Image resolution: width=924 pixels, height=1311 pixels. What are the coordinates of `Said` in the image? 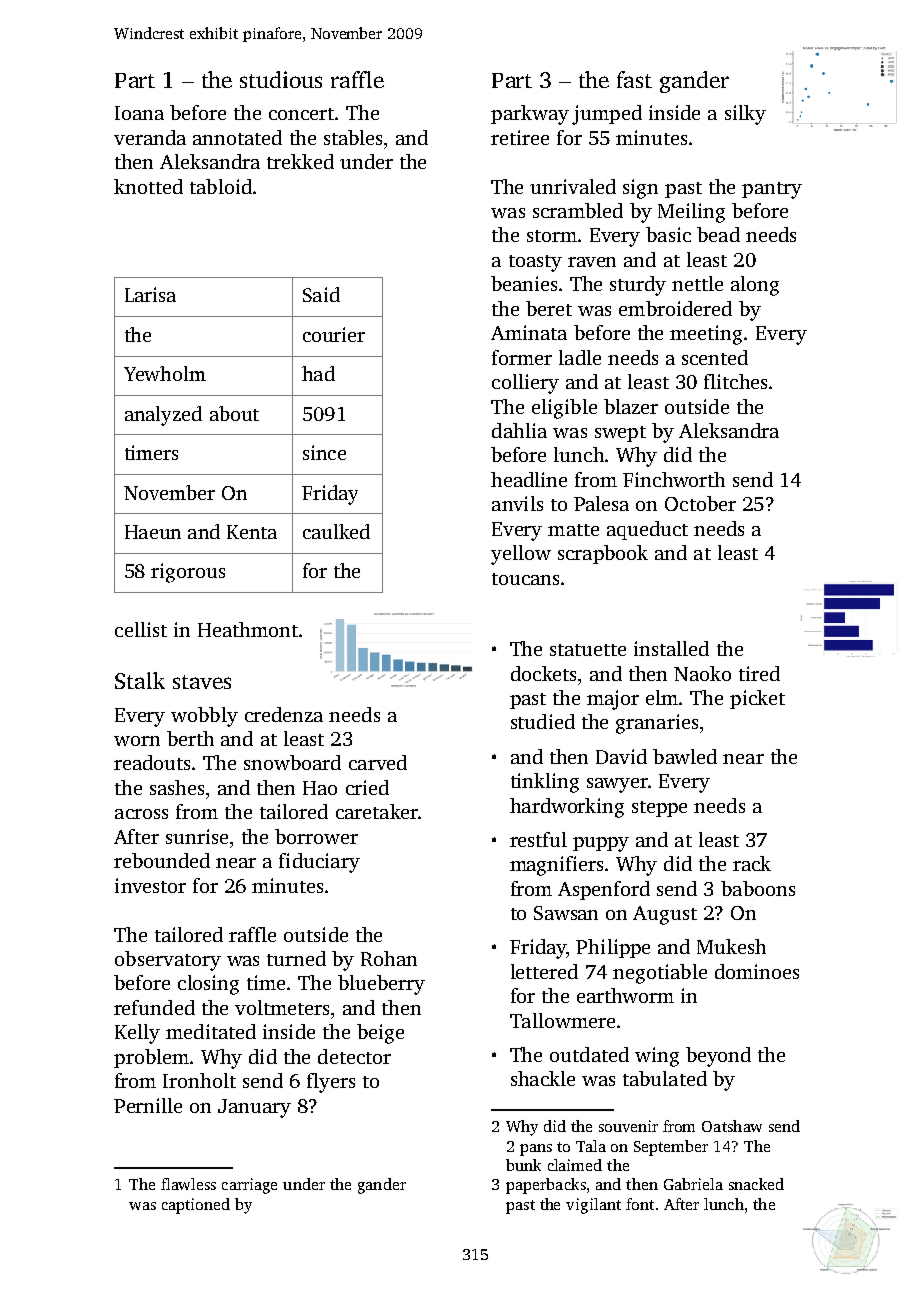 It's located at (321, 294).
